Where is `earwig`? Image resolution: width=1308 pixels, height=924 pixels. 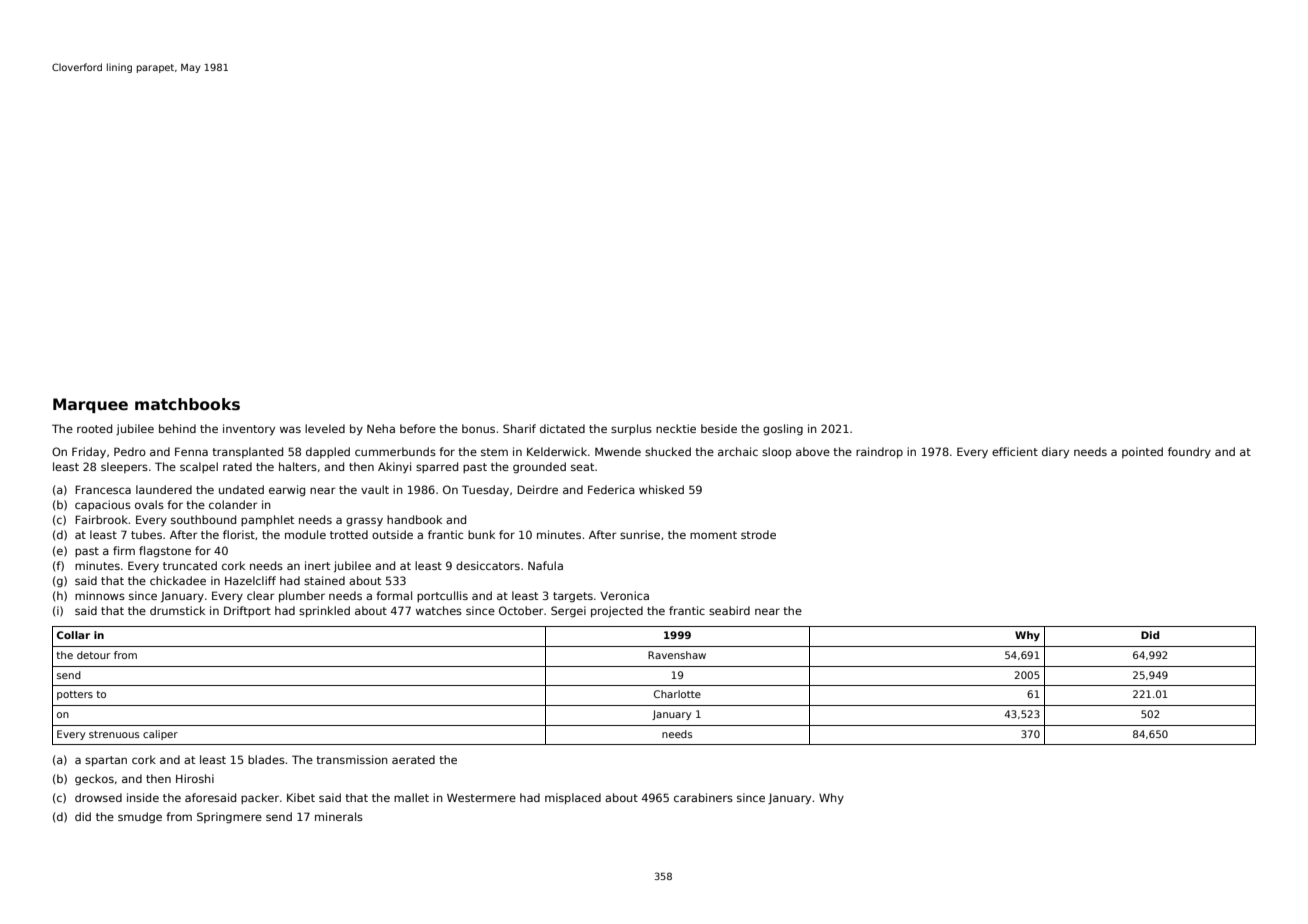
earwig is located at coordinates (287, 491).
